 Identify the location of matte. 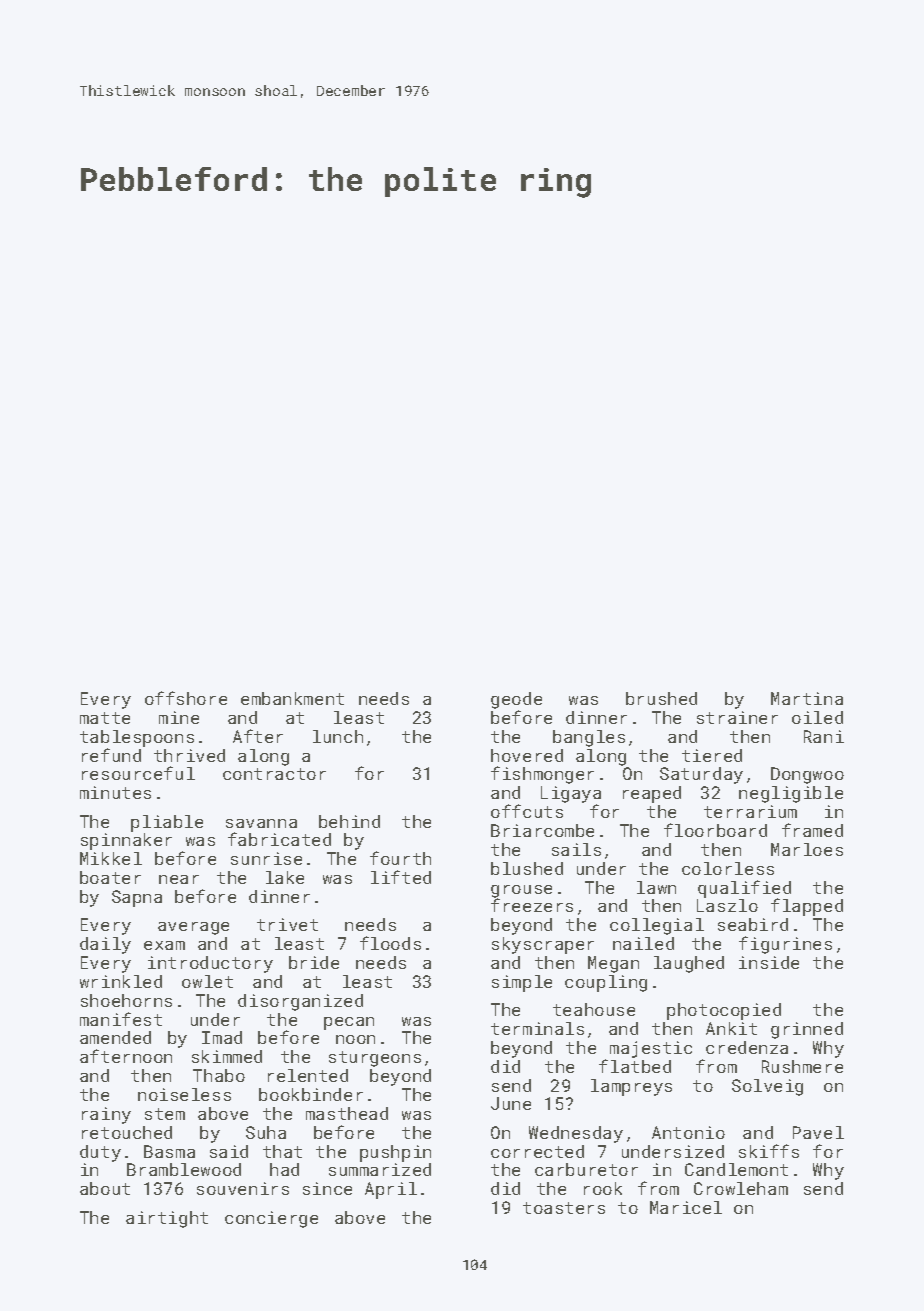
(105, 718).
